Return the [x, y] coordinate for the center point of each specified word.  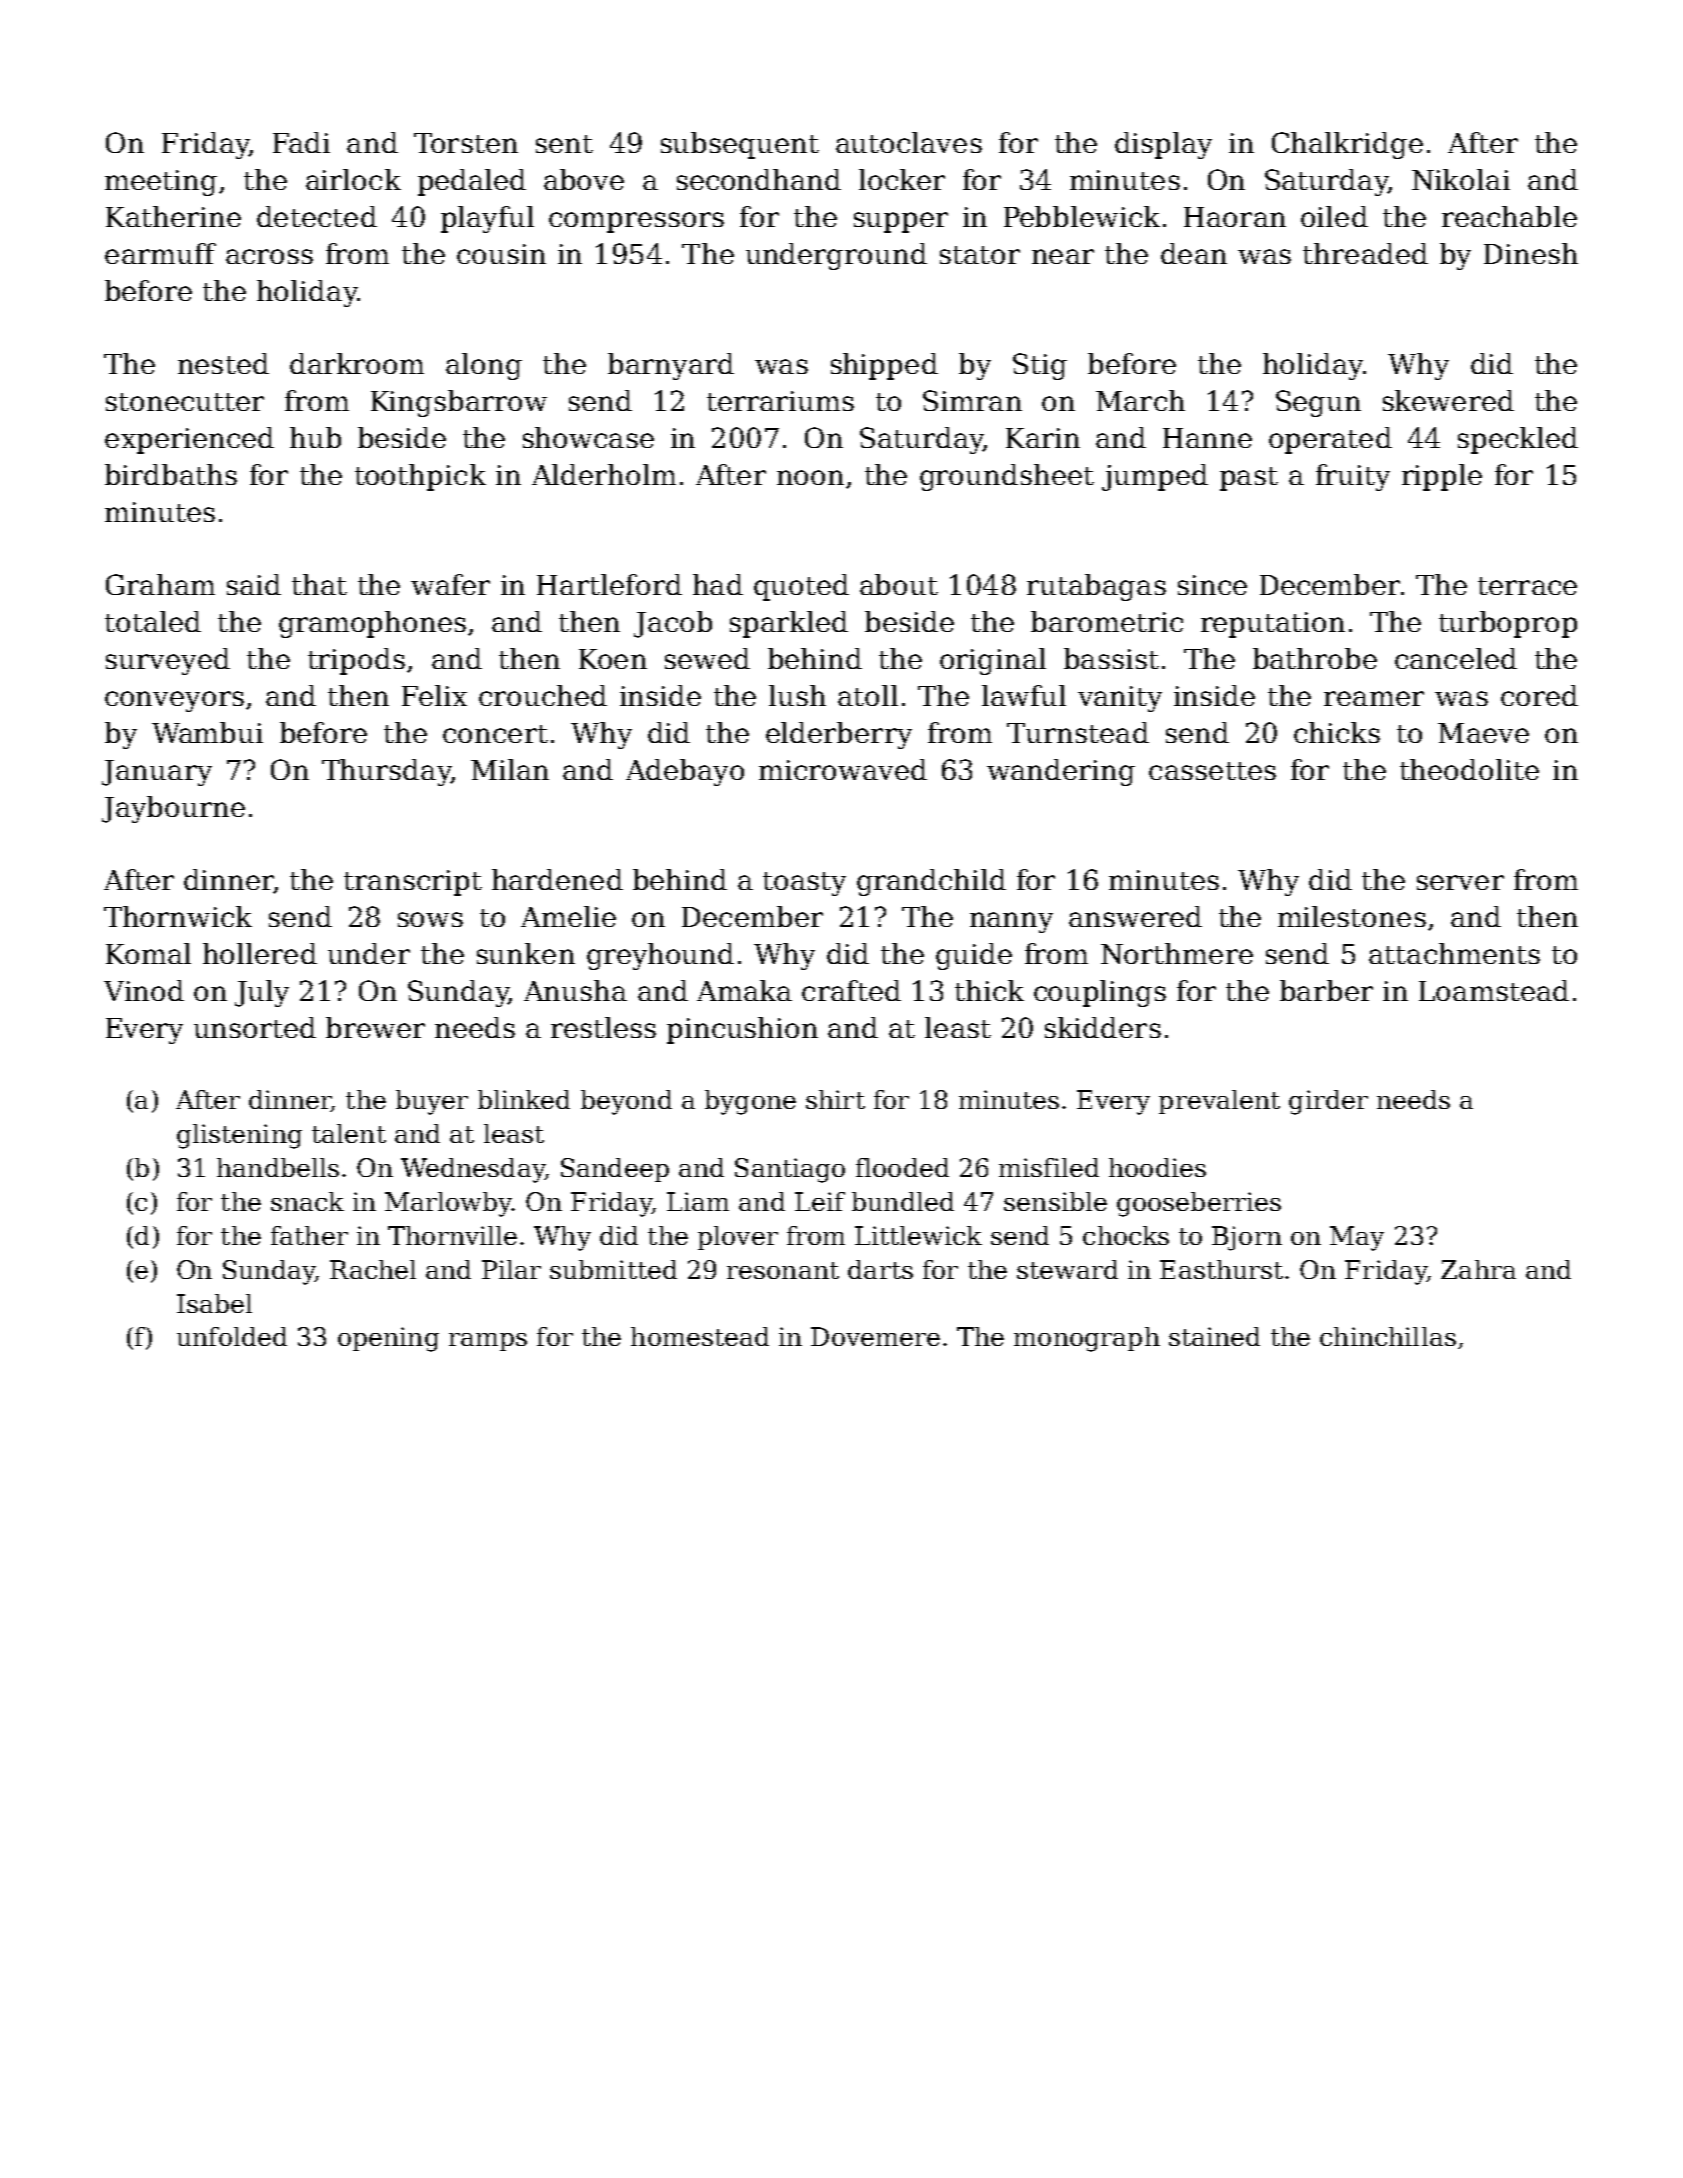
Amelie [568, 916]
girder [1328, 1102]
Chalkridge [1347, 145]
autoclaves [909, 142]
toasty [804, 884]
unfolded [232, 1336]
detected [317, 216]
